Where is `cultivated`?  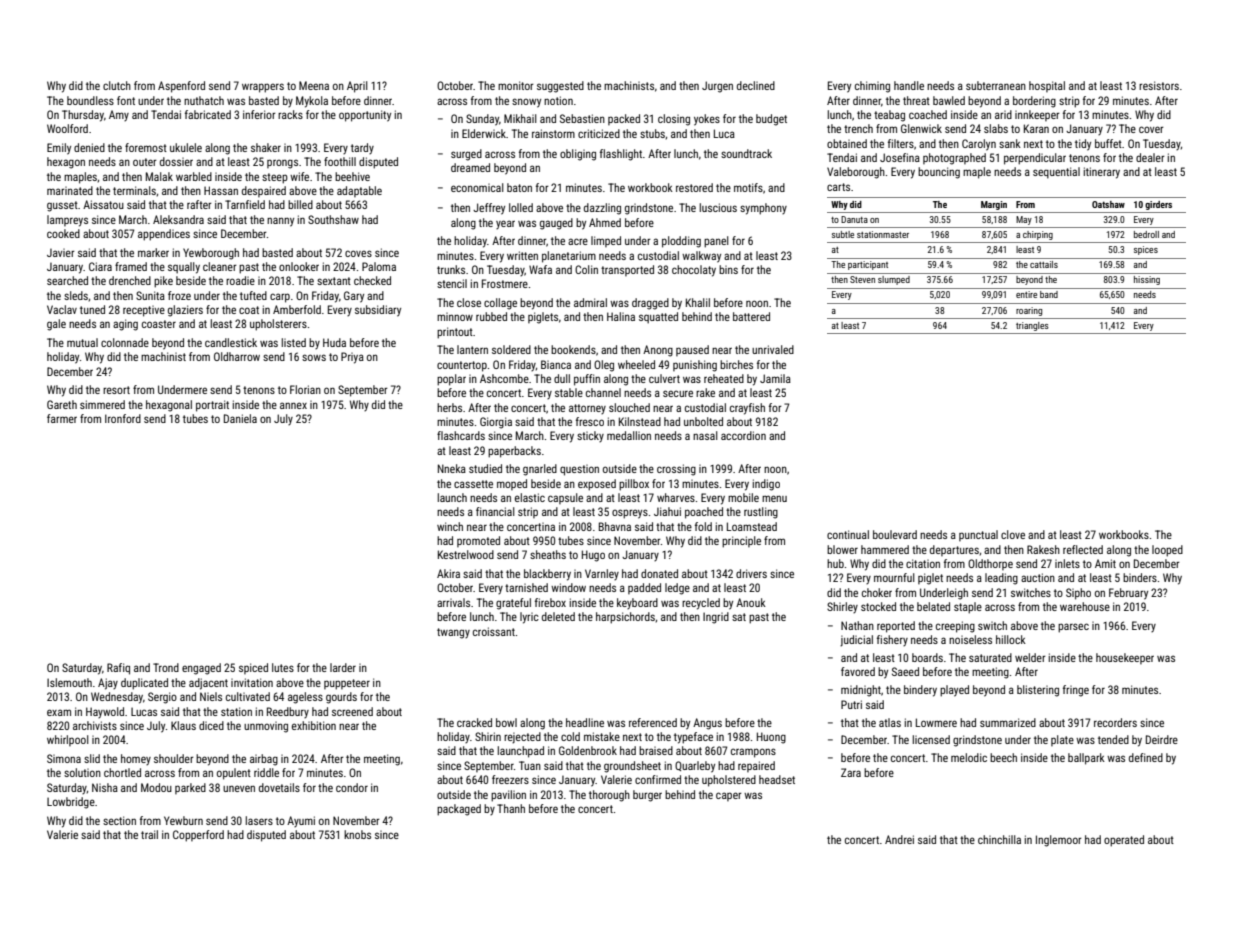 cultivated is located at coordinates (248, 696).
